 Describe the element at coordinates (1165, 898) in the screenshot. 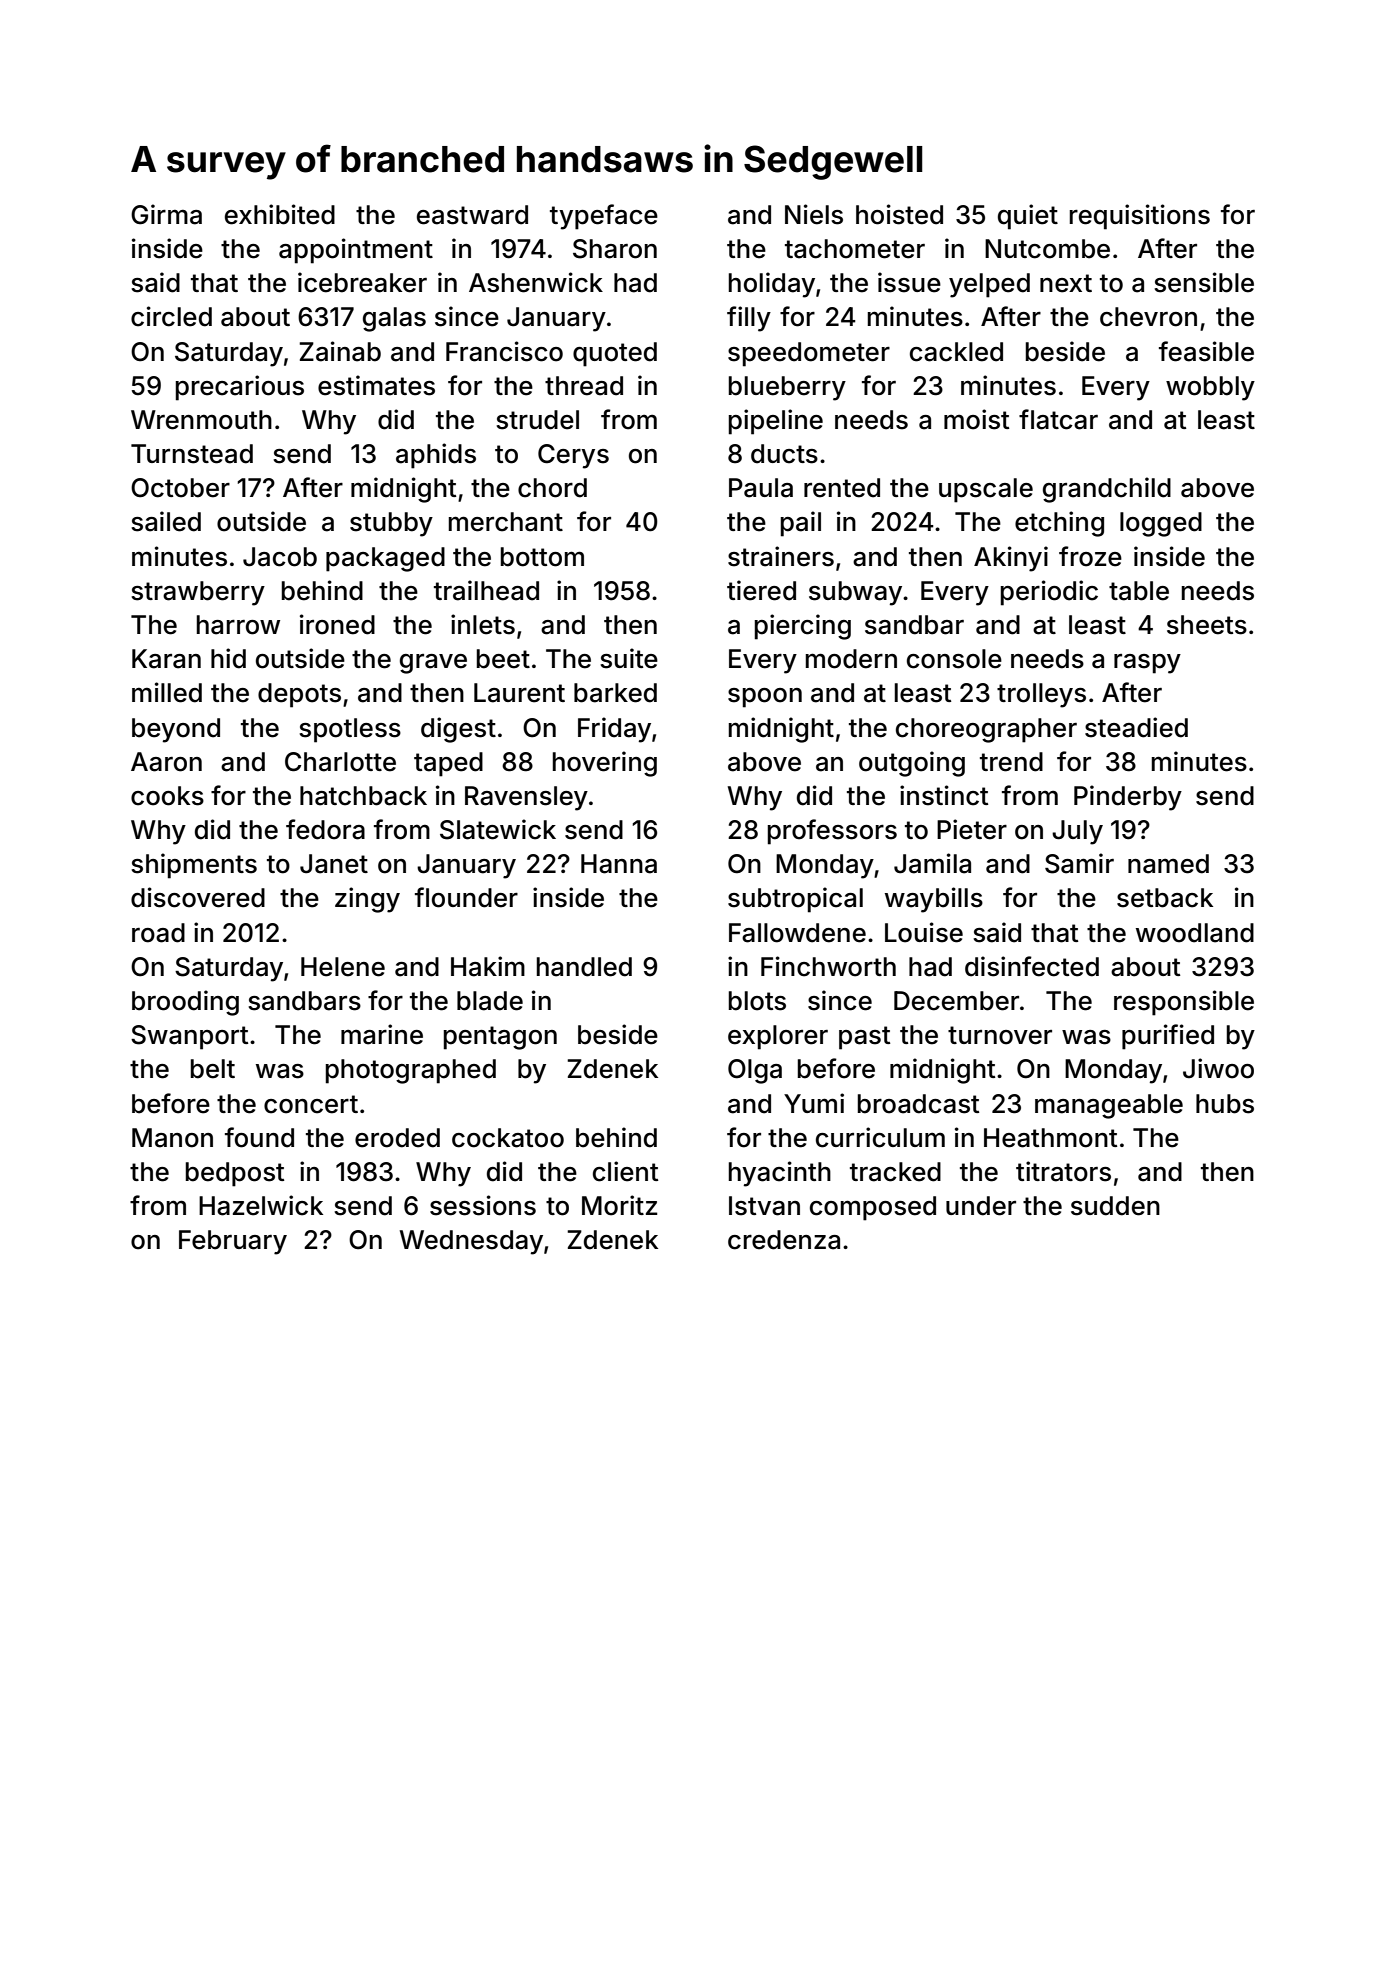

I see `setback` at that location.
